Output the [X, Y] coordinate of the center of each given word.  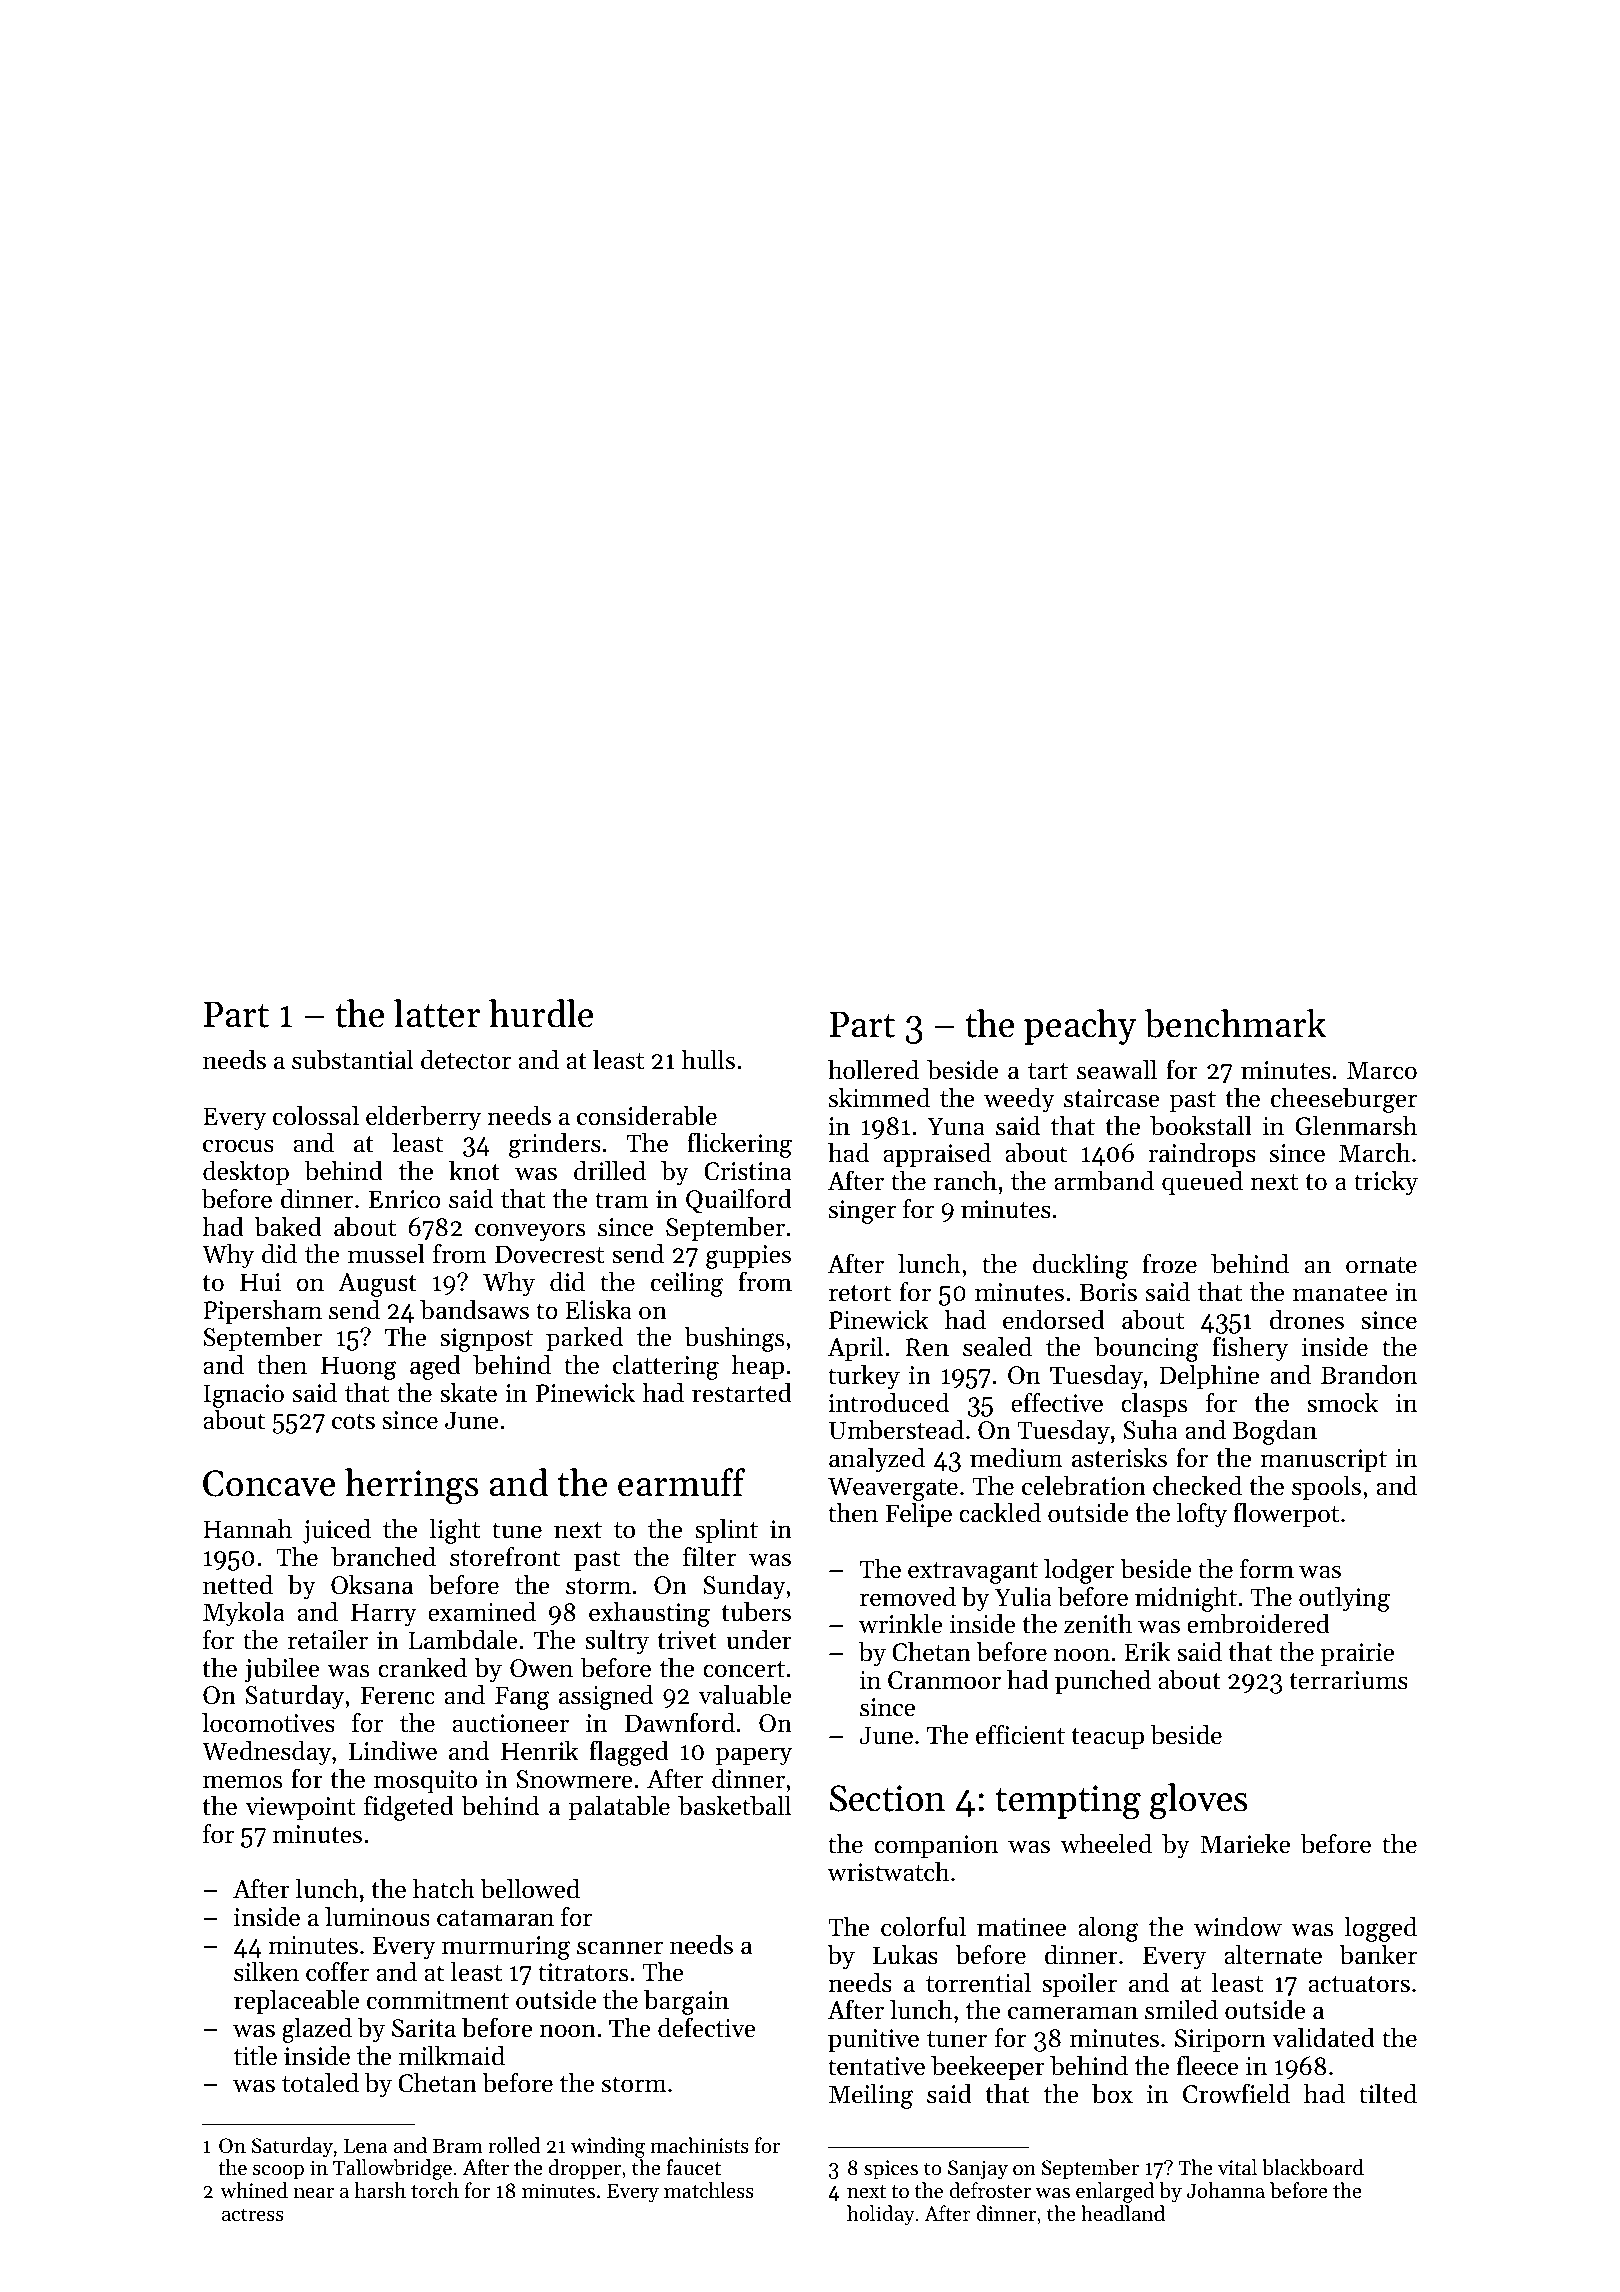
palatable [619, 1808]
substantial [352, 1060]
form [1267, 1568]
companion [936, 1846]
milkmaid [452, 2056]
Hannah [247, 1528]
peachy [1080, 1027]
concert [744, 1669]
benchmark [1235, 1023]
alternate [1273, 1955]
